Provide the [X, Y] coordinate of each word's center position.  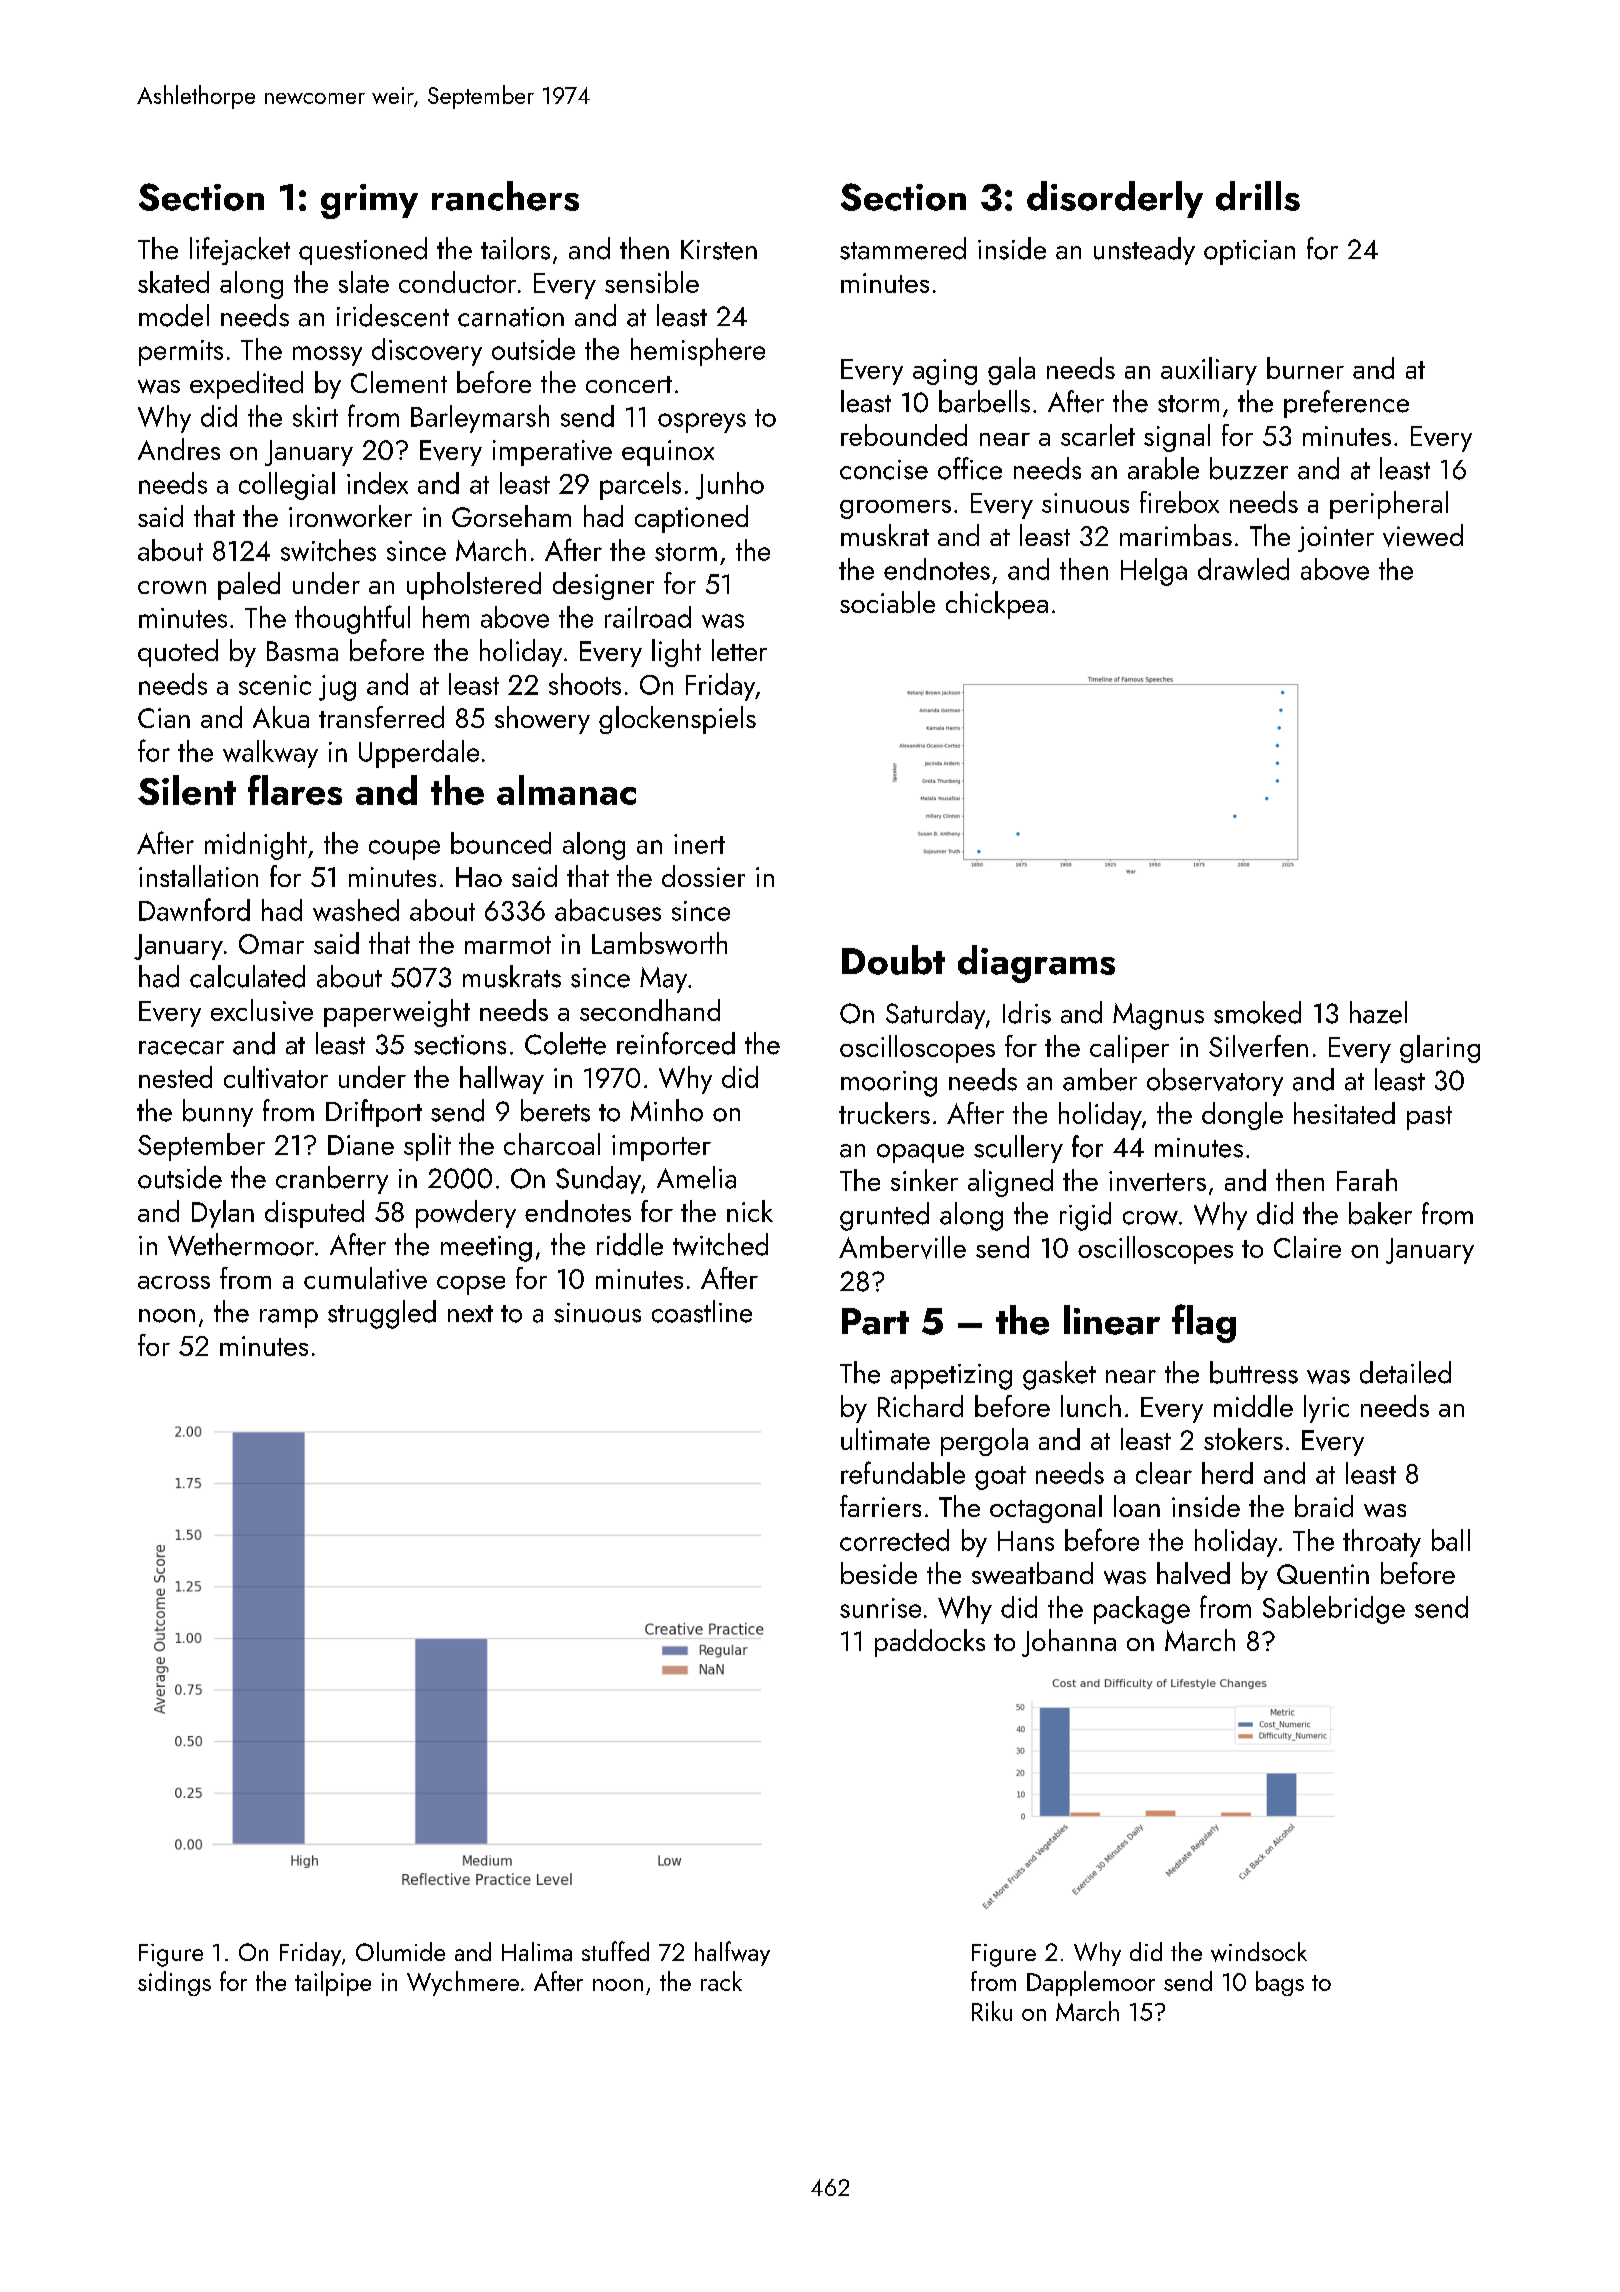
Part [875, 1321]
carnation [511, 317]
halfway [732, 1953]
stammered [903, 248]
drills [1258, 196]
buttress [1254, 1372]
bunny [218, 1113]
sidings [174, 1983]
